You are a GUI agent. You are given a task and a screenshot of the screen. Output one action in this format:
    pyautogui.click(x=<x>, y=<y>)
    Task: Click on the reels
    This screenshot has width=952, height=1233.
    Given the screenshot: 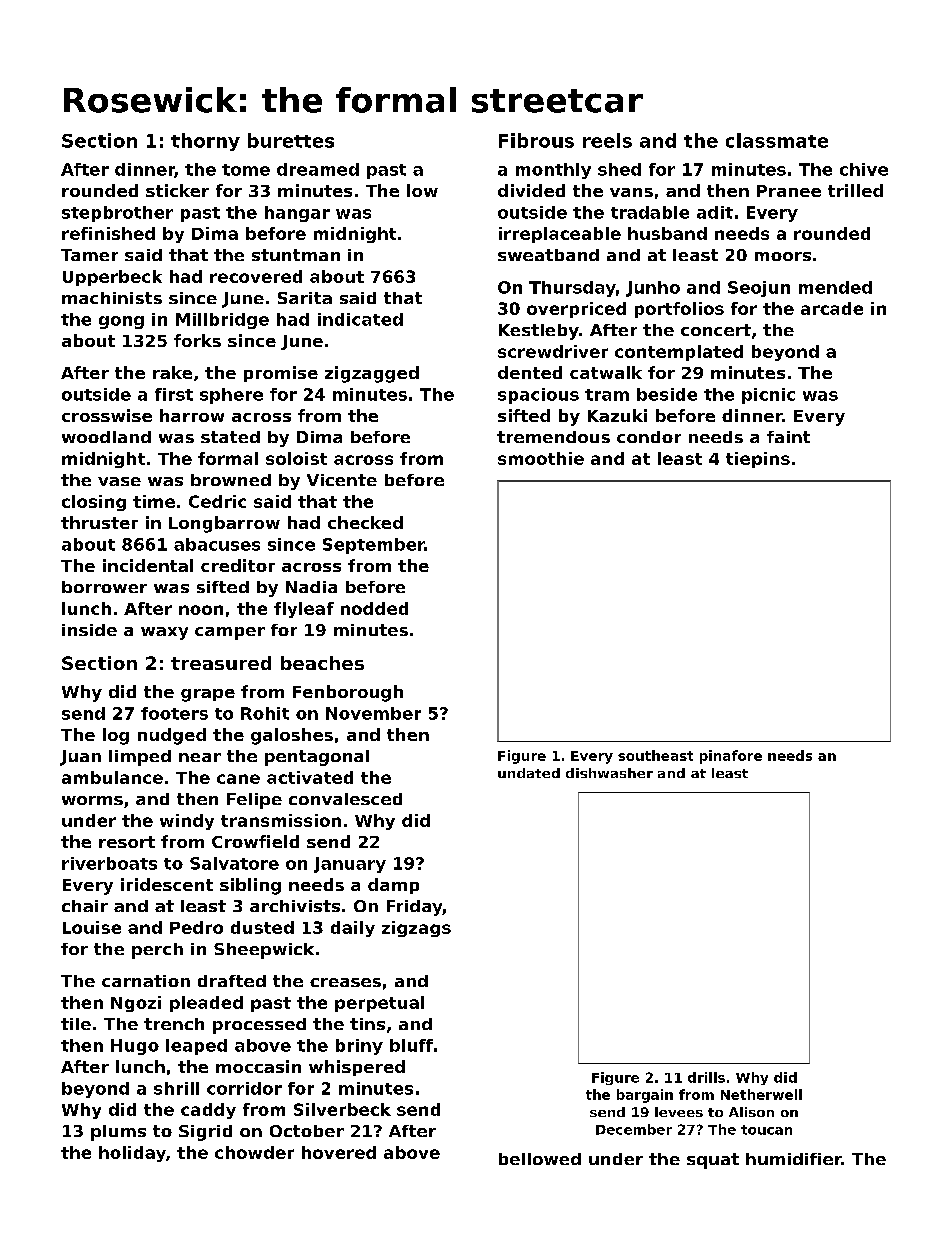 What is the action you would take?
    pyautogui.click(x=607, y=140)
